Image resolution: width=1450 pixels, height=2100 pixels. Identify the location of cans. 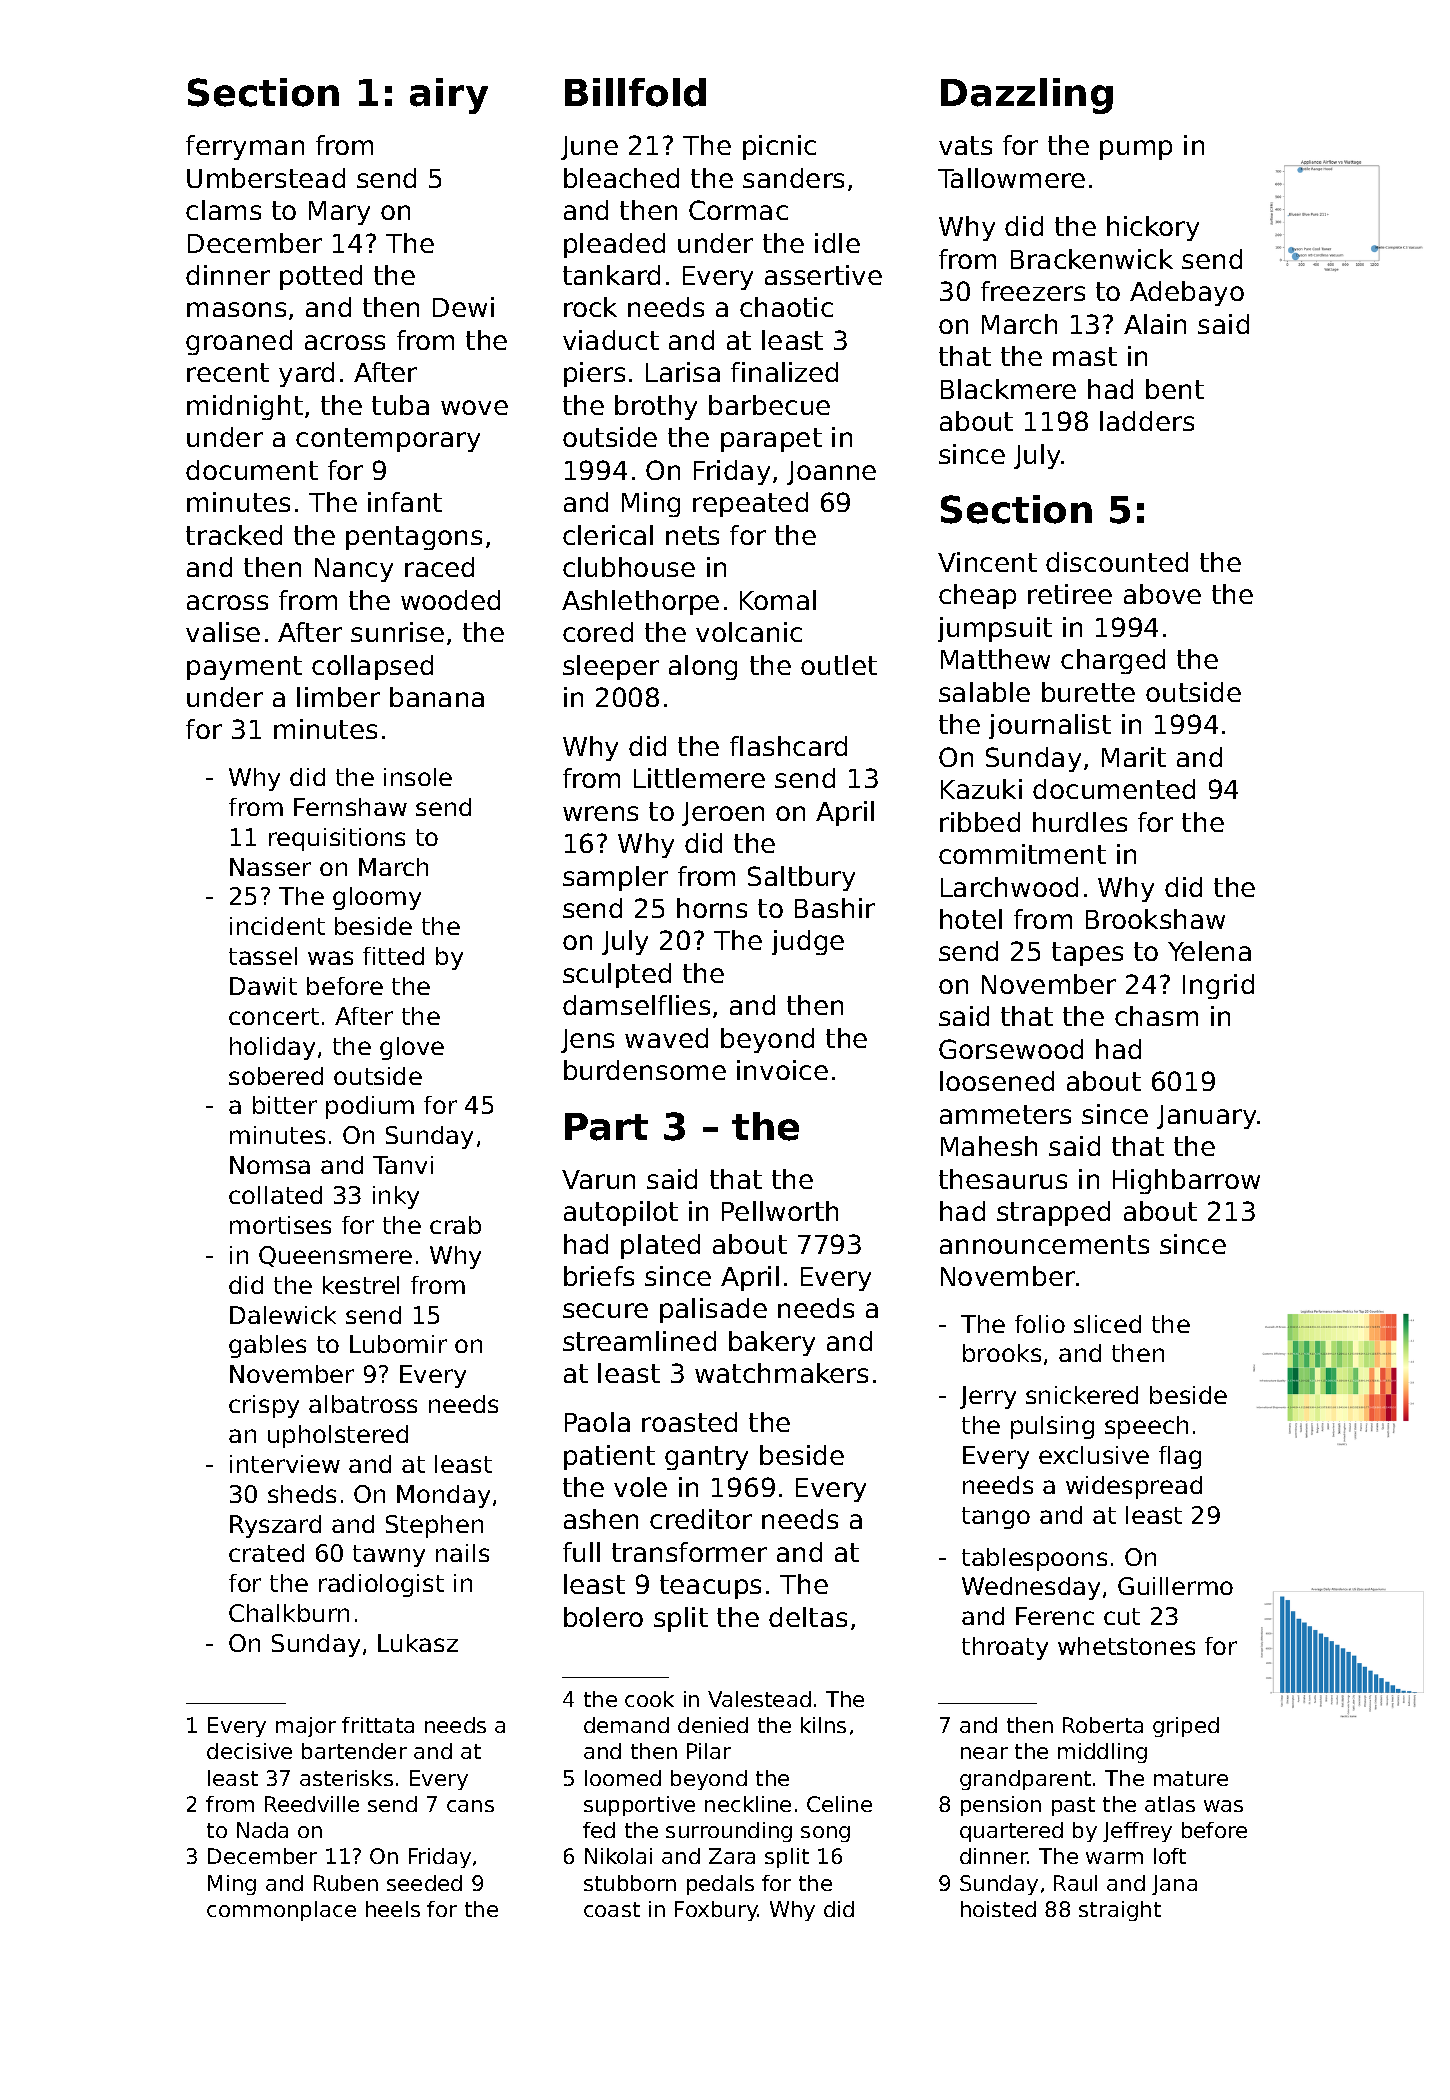
(470, 1806).
